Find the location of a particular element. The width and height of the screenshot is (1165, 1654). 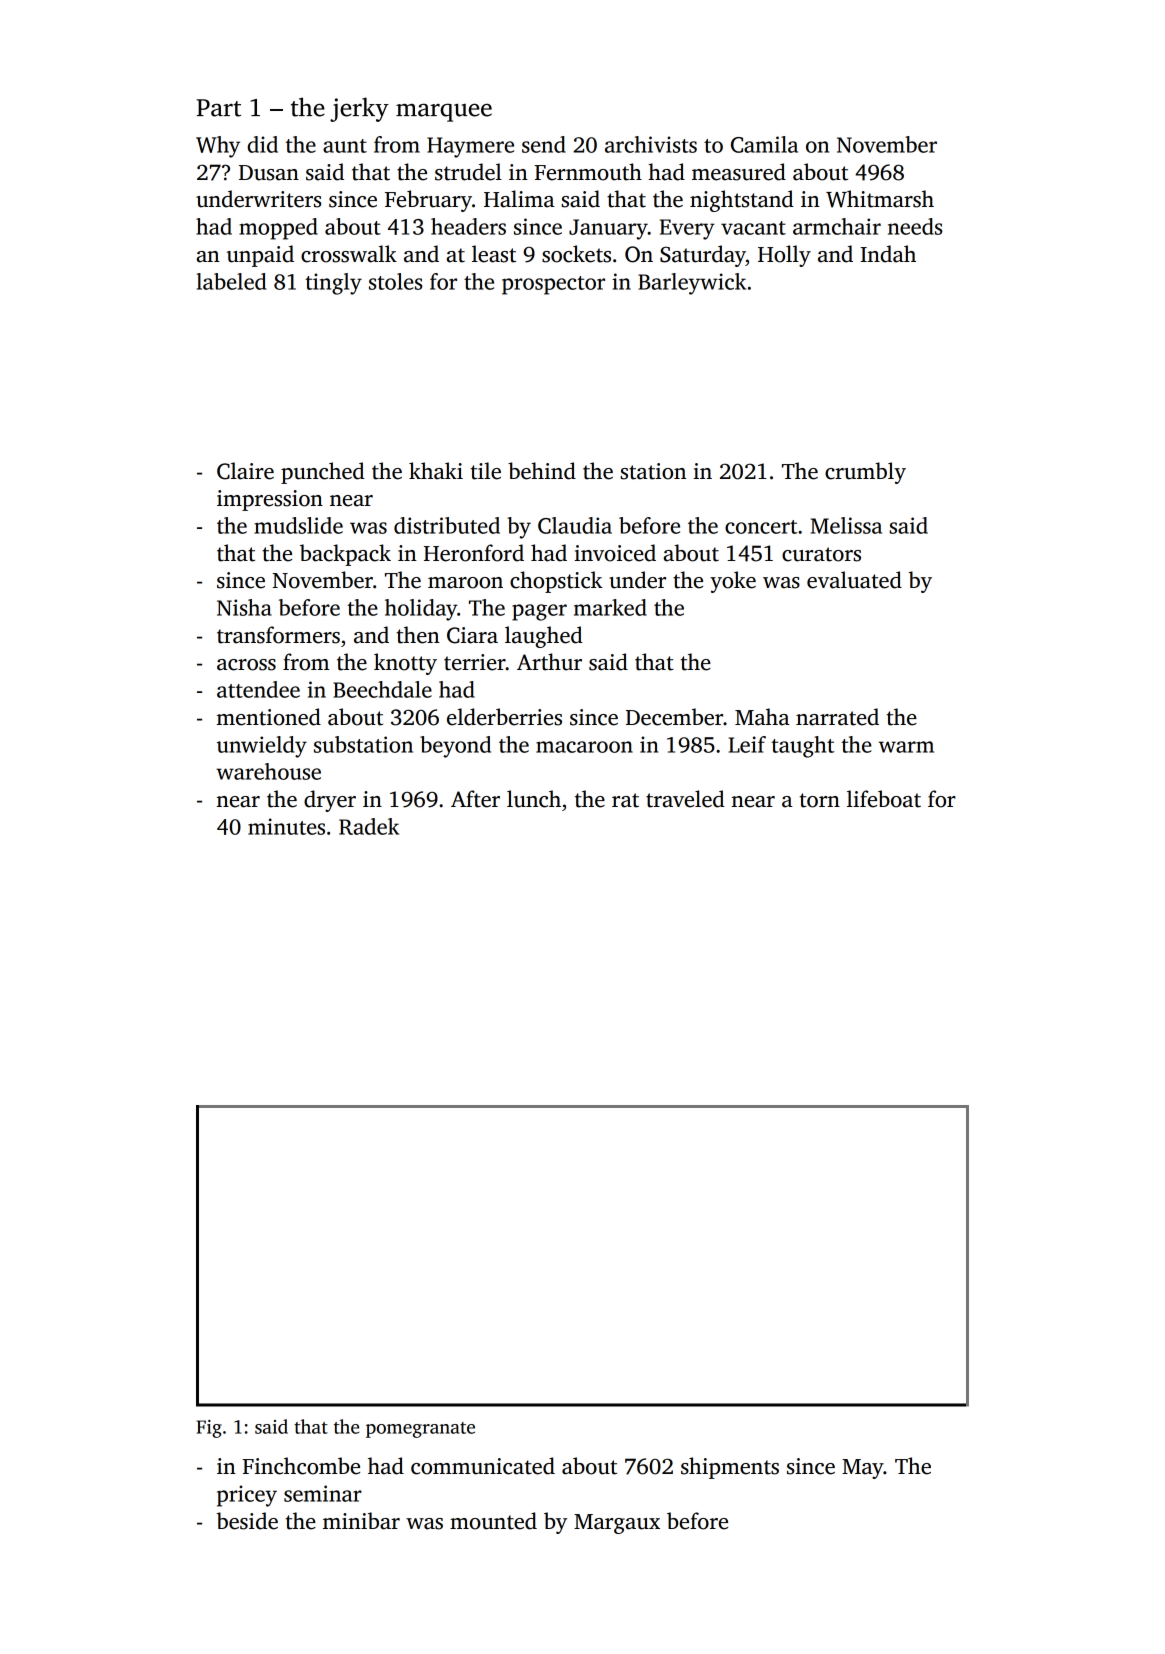

stoles is located at coordinates (395, 281).
